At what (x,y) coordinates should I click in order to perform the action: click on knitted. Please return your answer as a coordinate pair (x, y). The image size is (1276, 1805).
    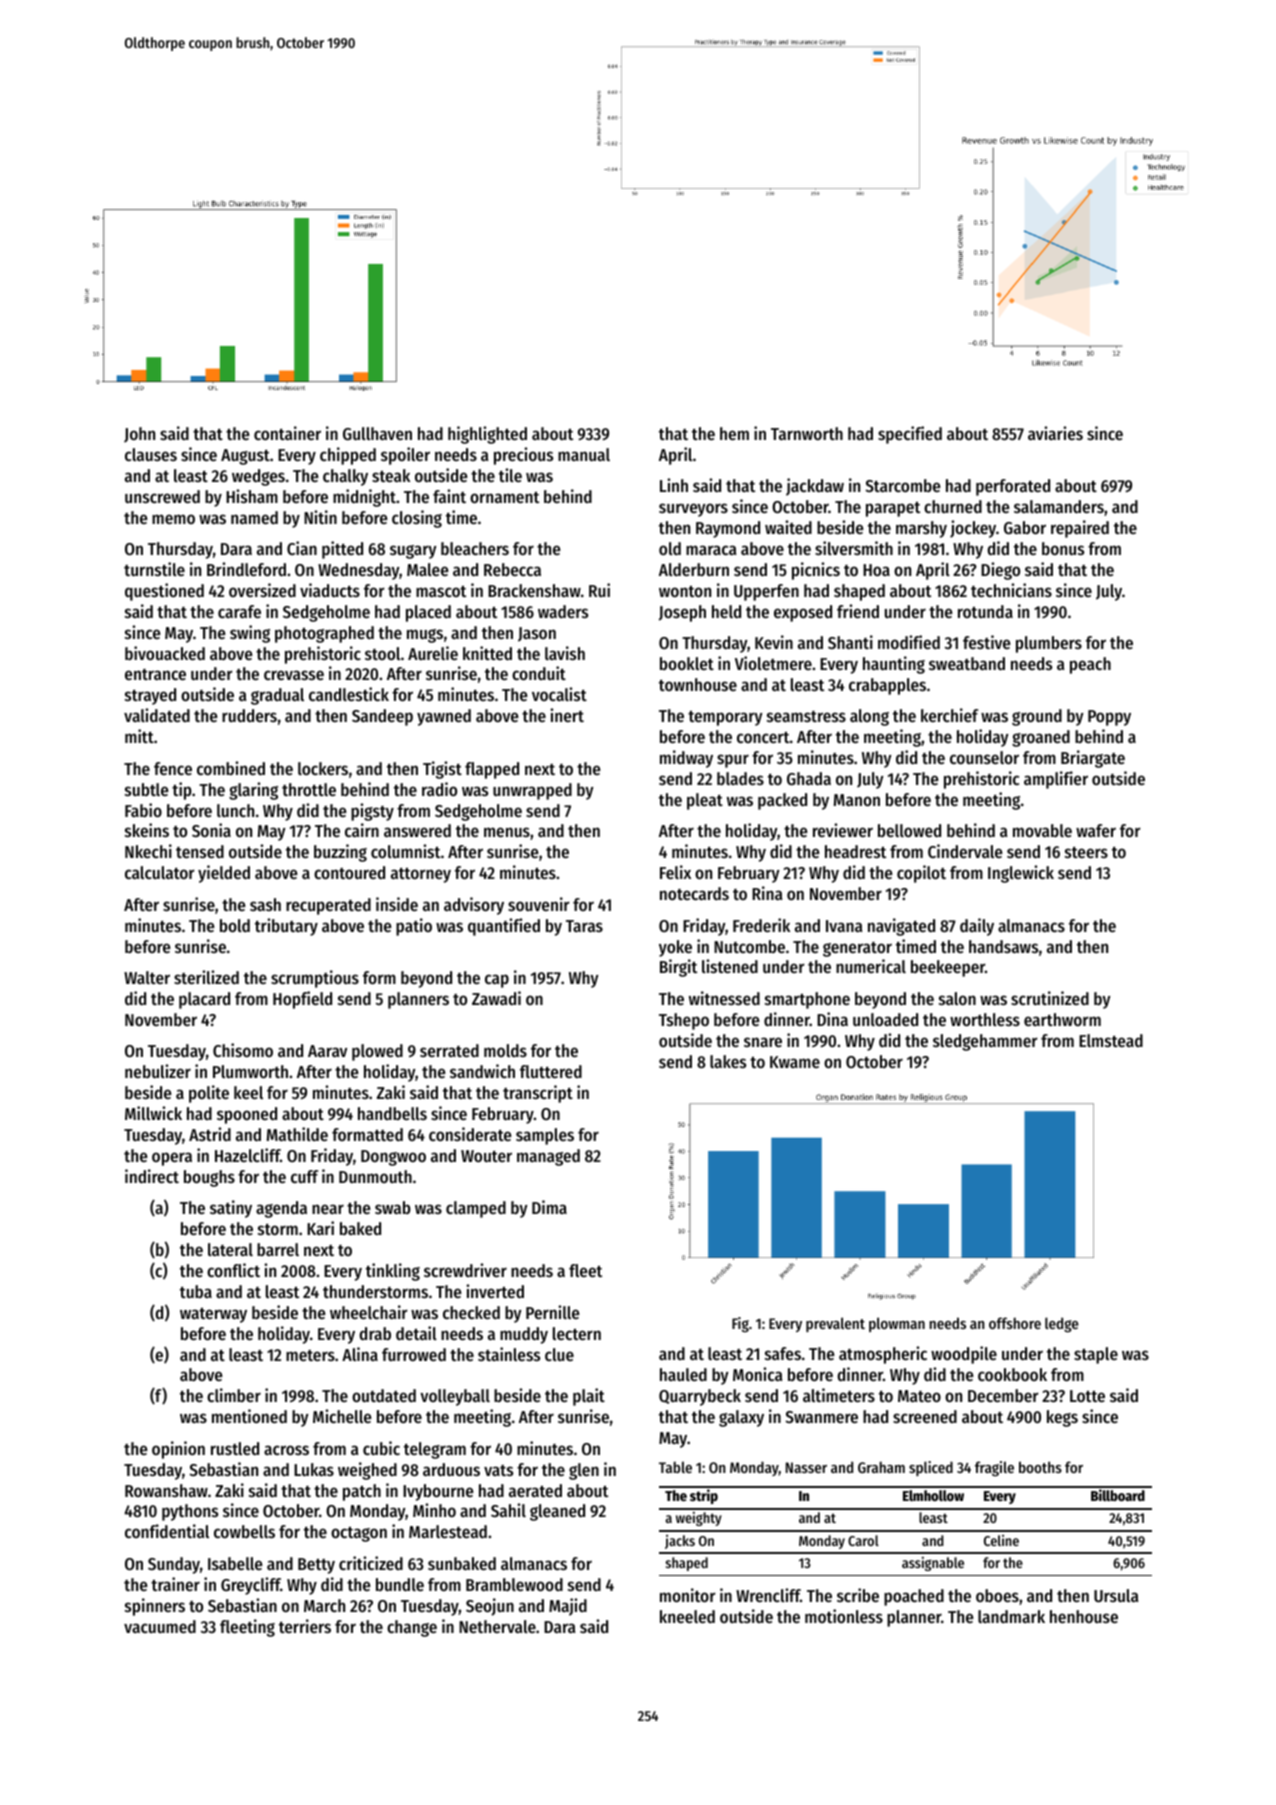
    Looking at the image, I should click on (487, 653).
